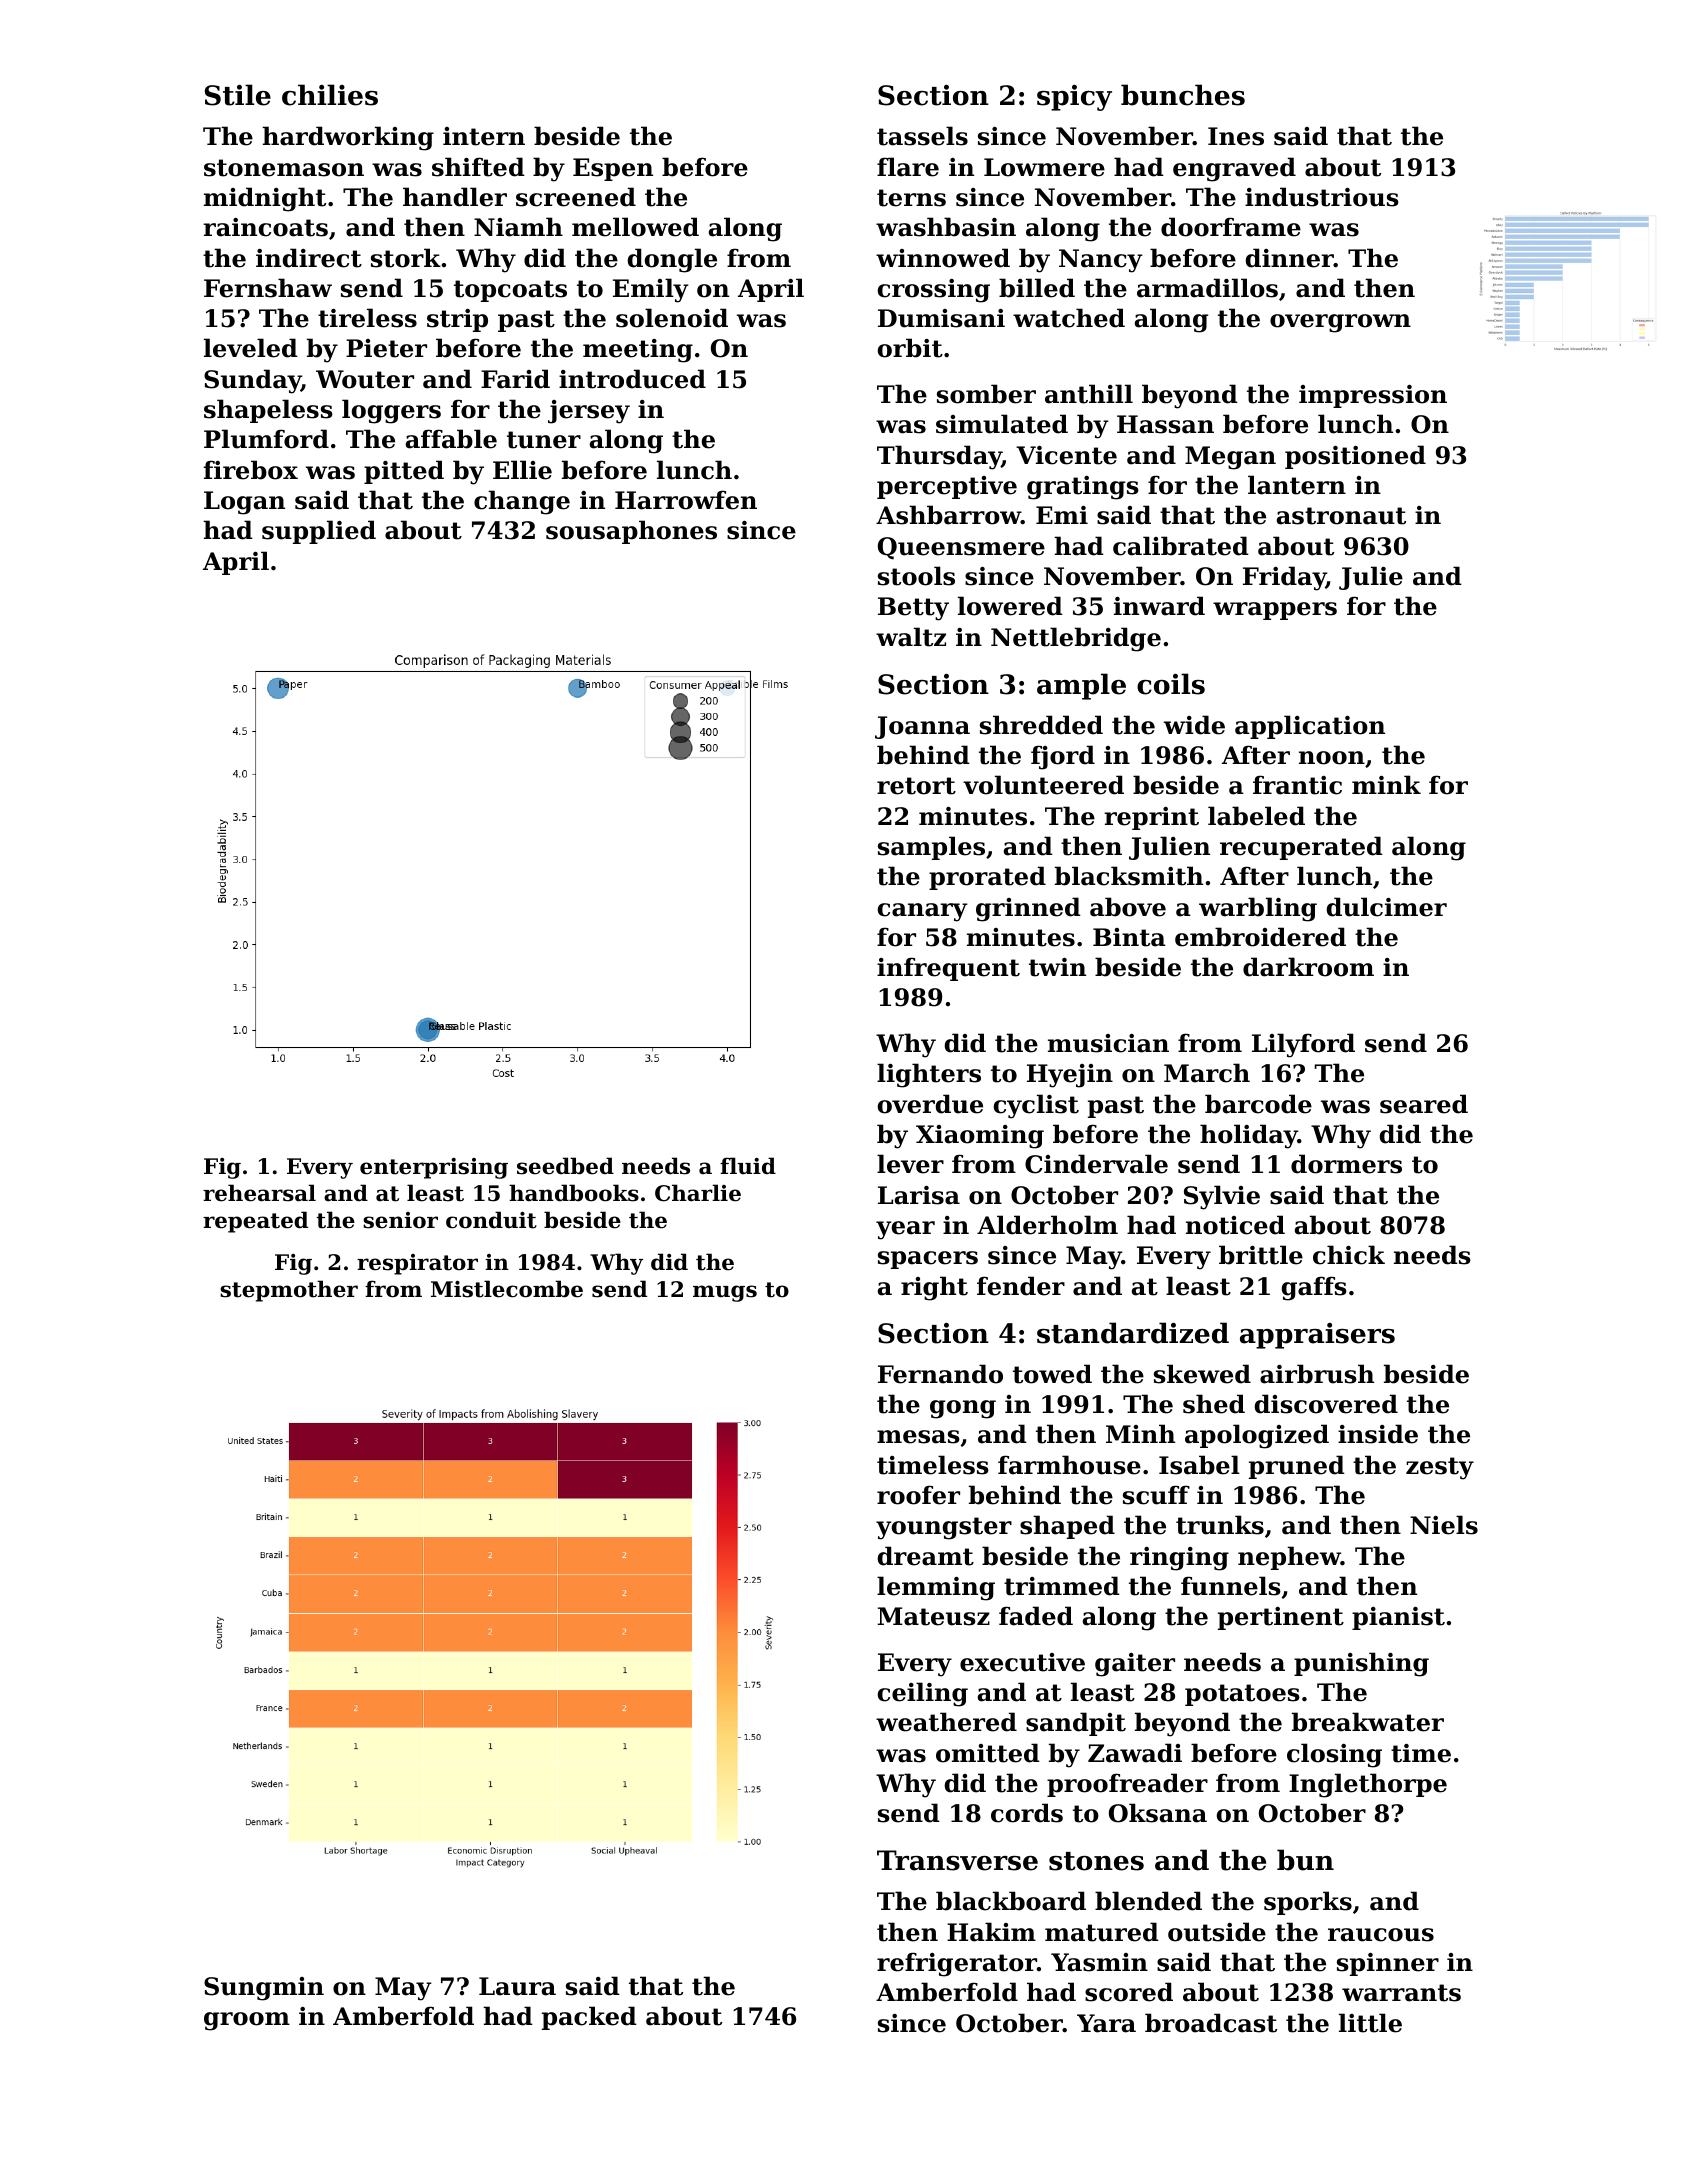  Describe the element at coordinates (244, 503) in the document. I see `Logan` at that location.
